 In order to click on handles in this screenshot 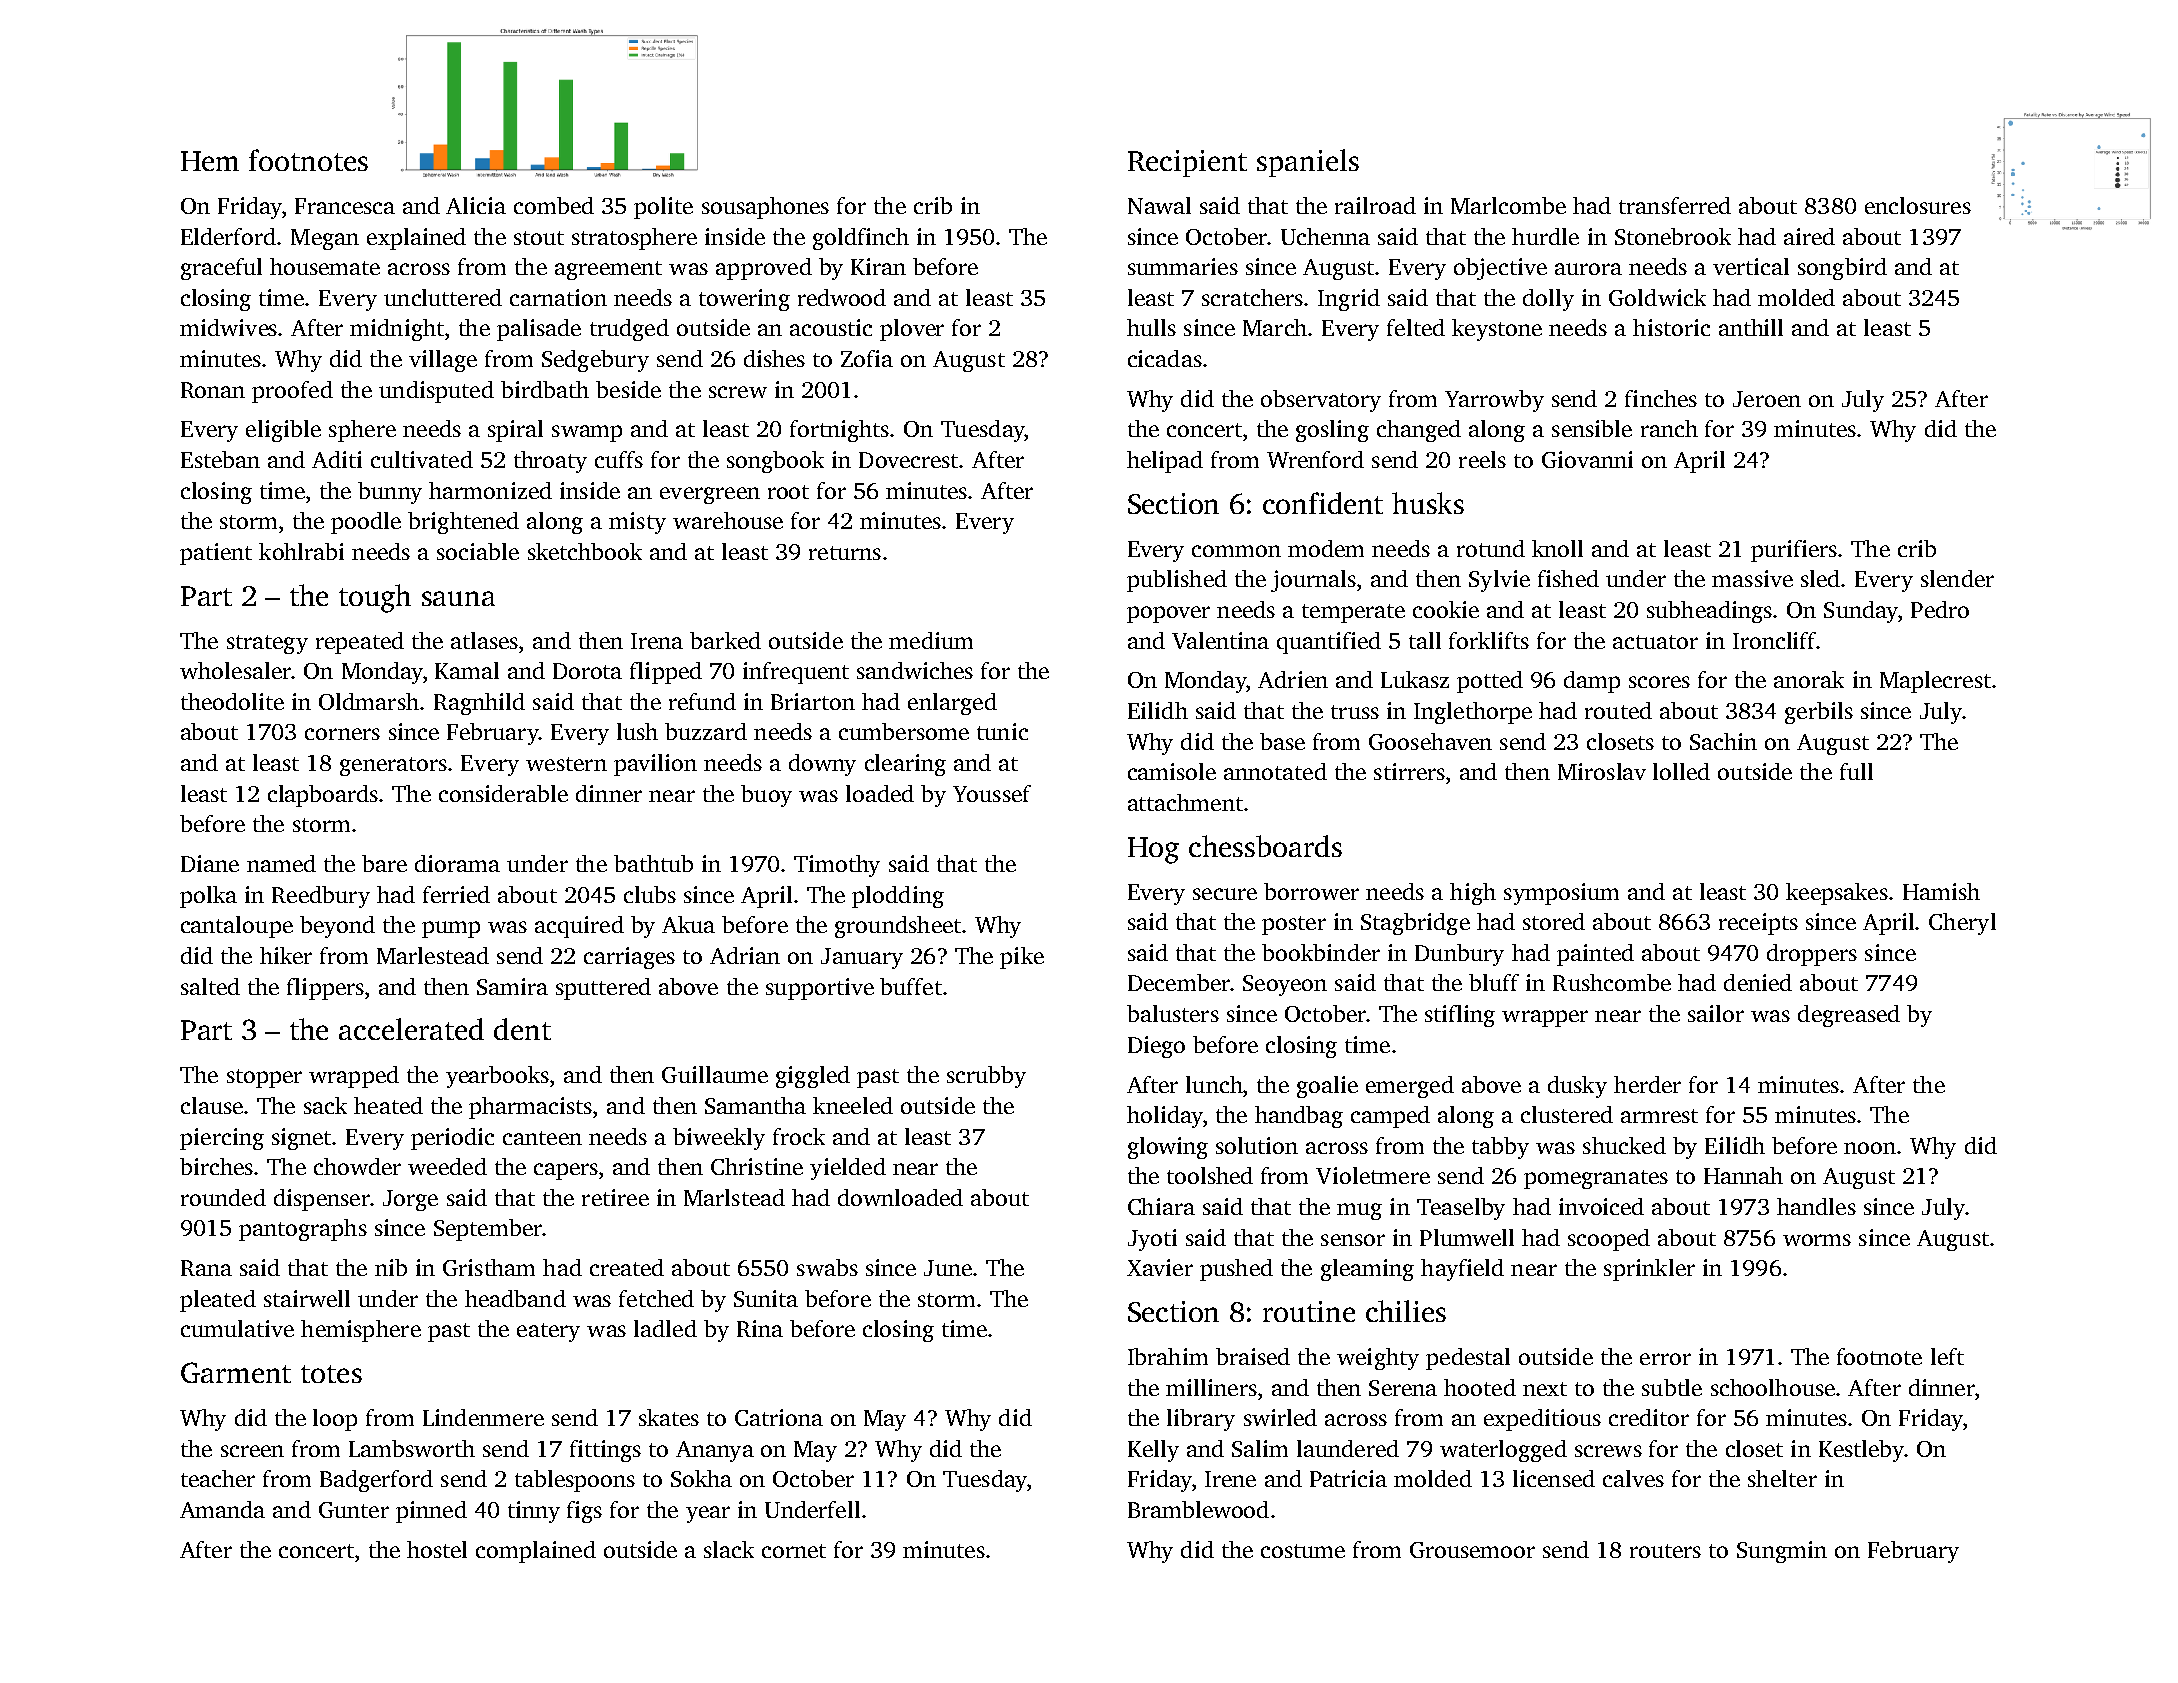, I will do `click(1816, 1206)`.
